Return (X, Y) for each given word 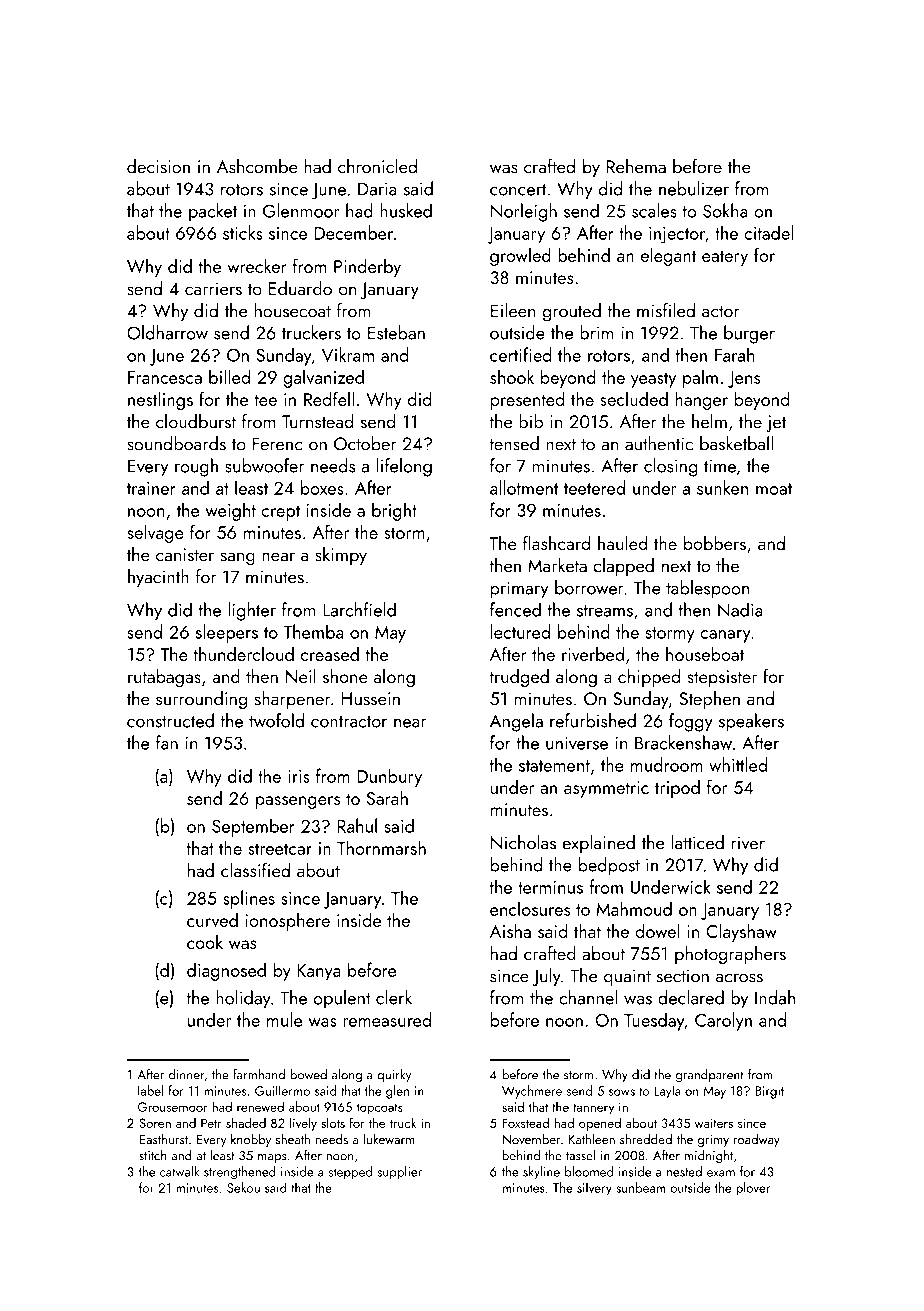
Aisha (510, 930)
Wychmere (532, 1092)
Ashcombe (257, 166)
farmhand (259, 1074)
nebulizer (694, 188)
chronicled (377, 166)
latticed (697, 842)
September (253, 827)
